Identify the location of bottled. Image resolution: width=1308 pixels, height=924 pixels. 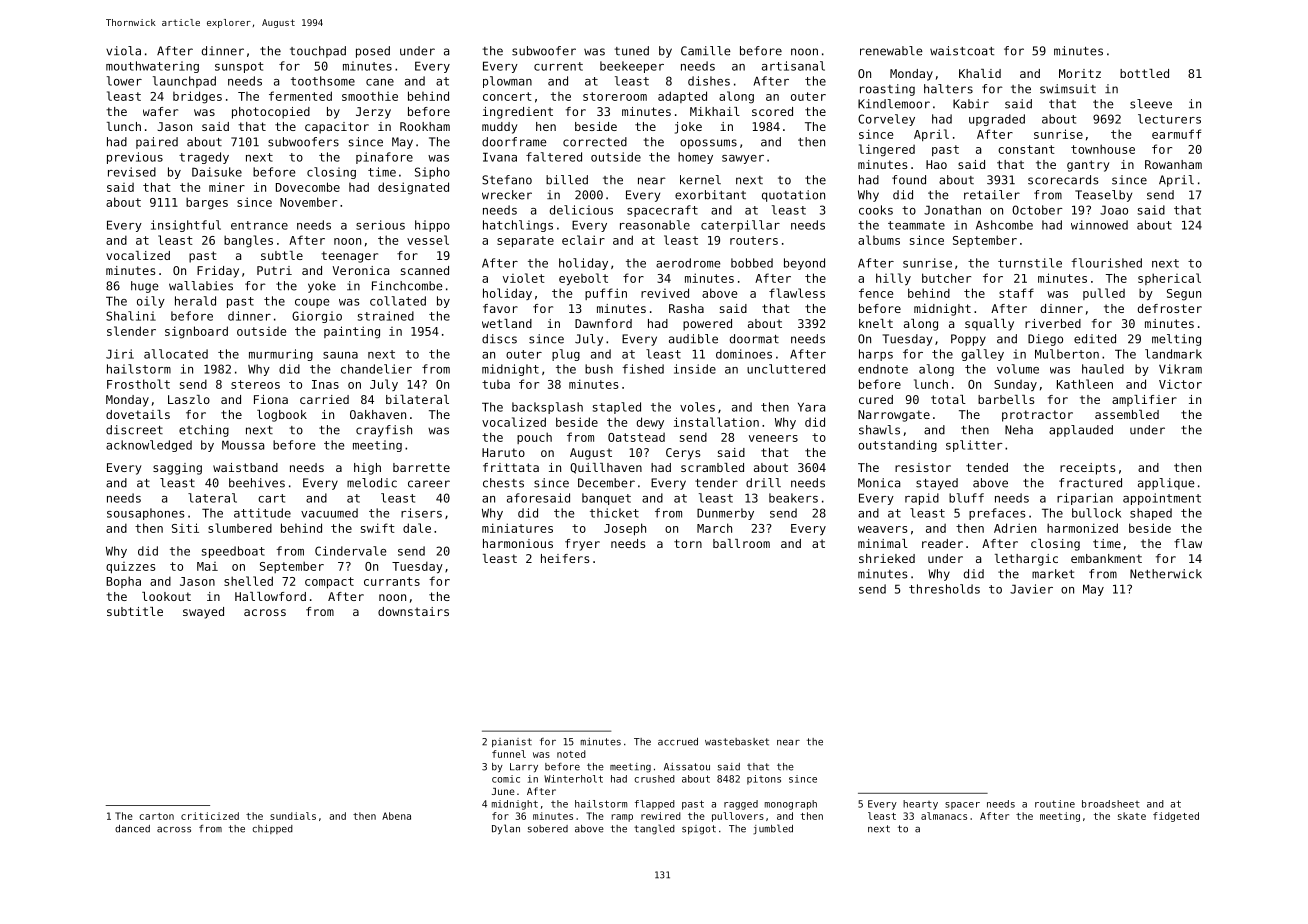
(1144, 73).
